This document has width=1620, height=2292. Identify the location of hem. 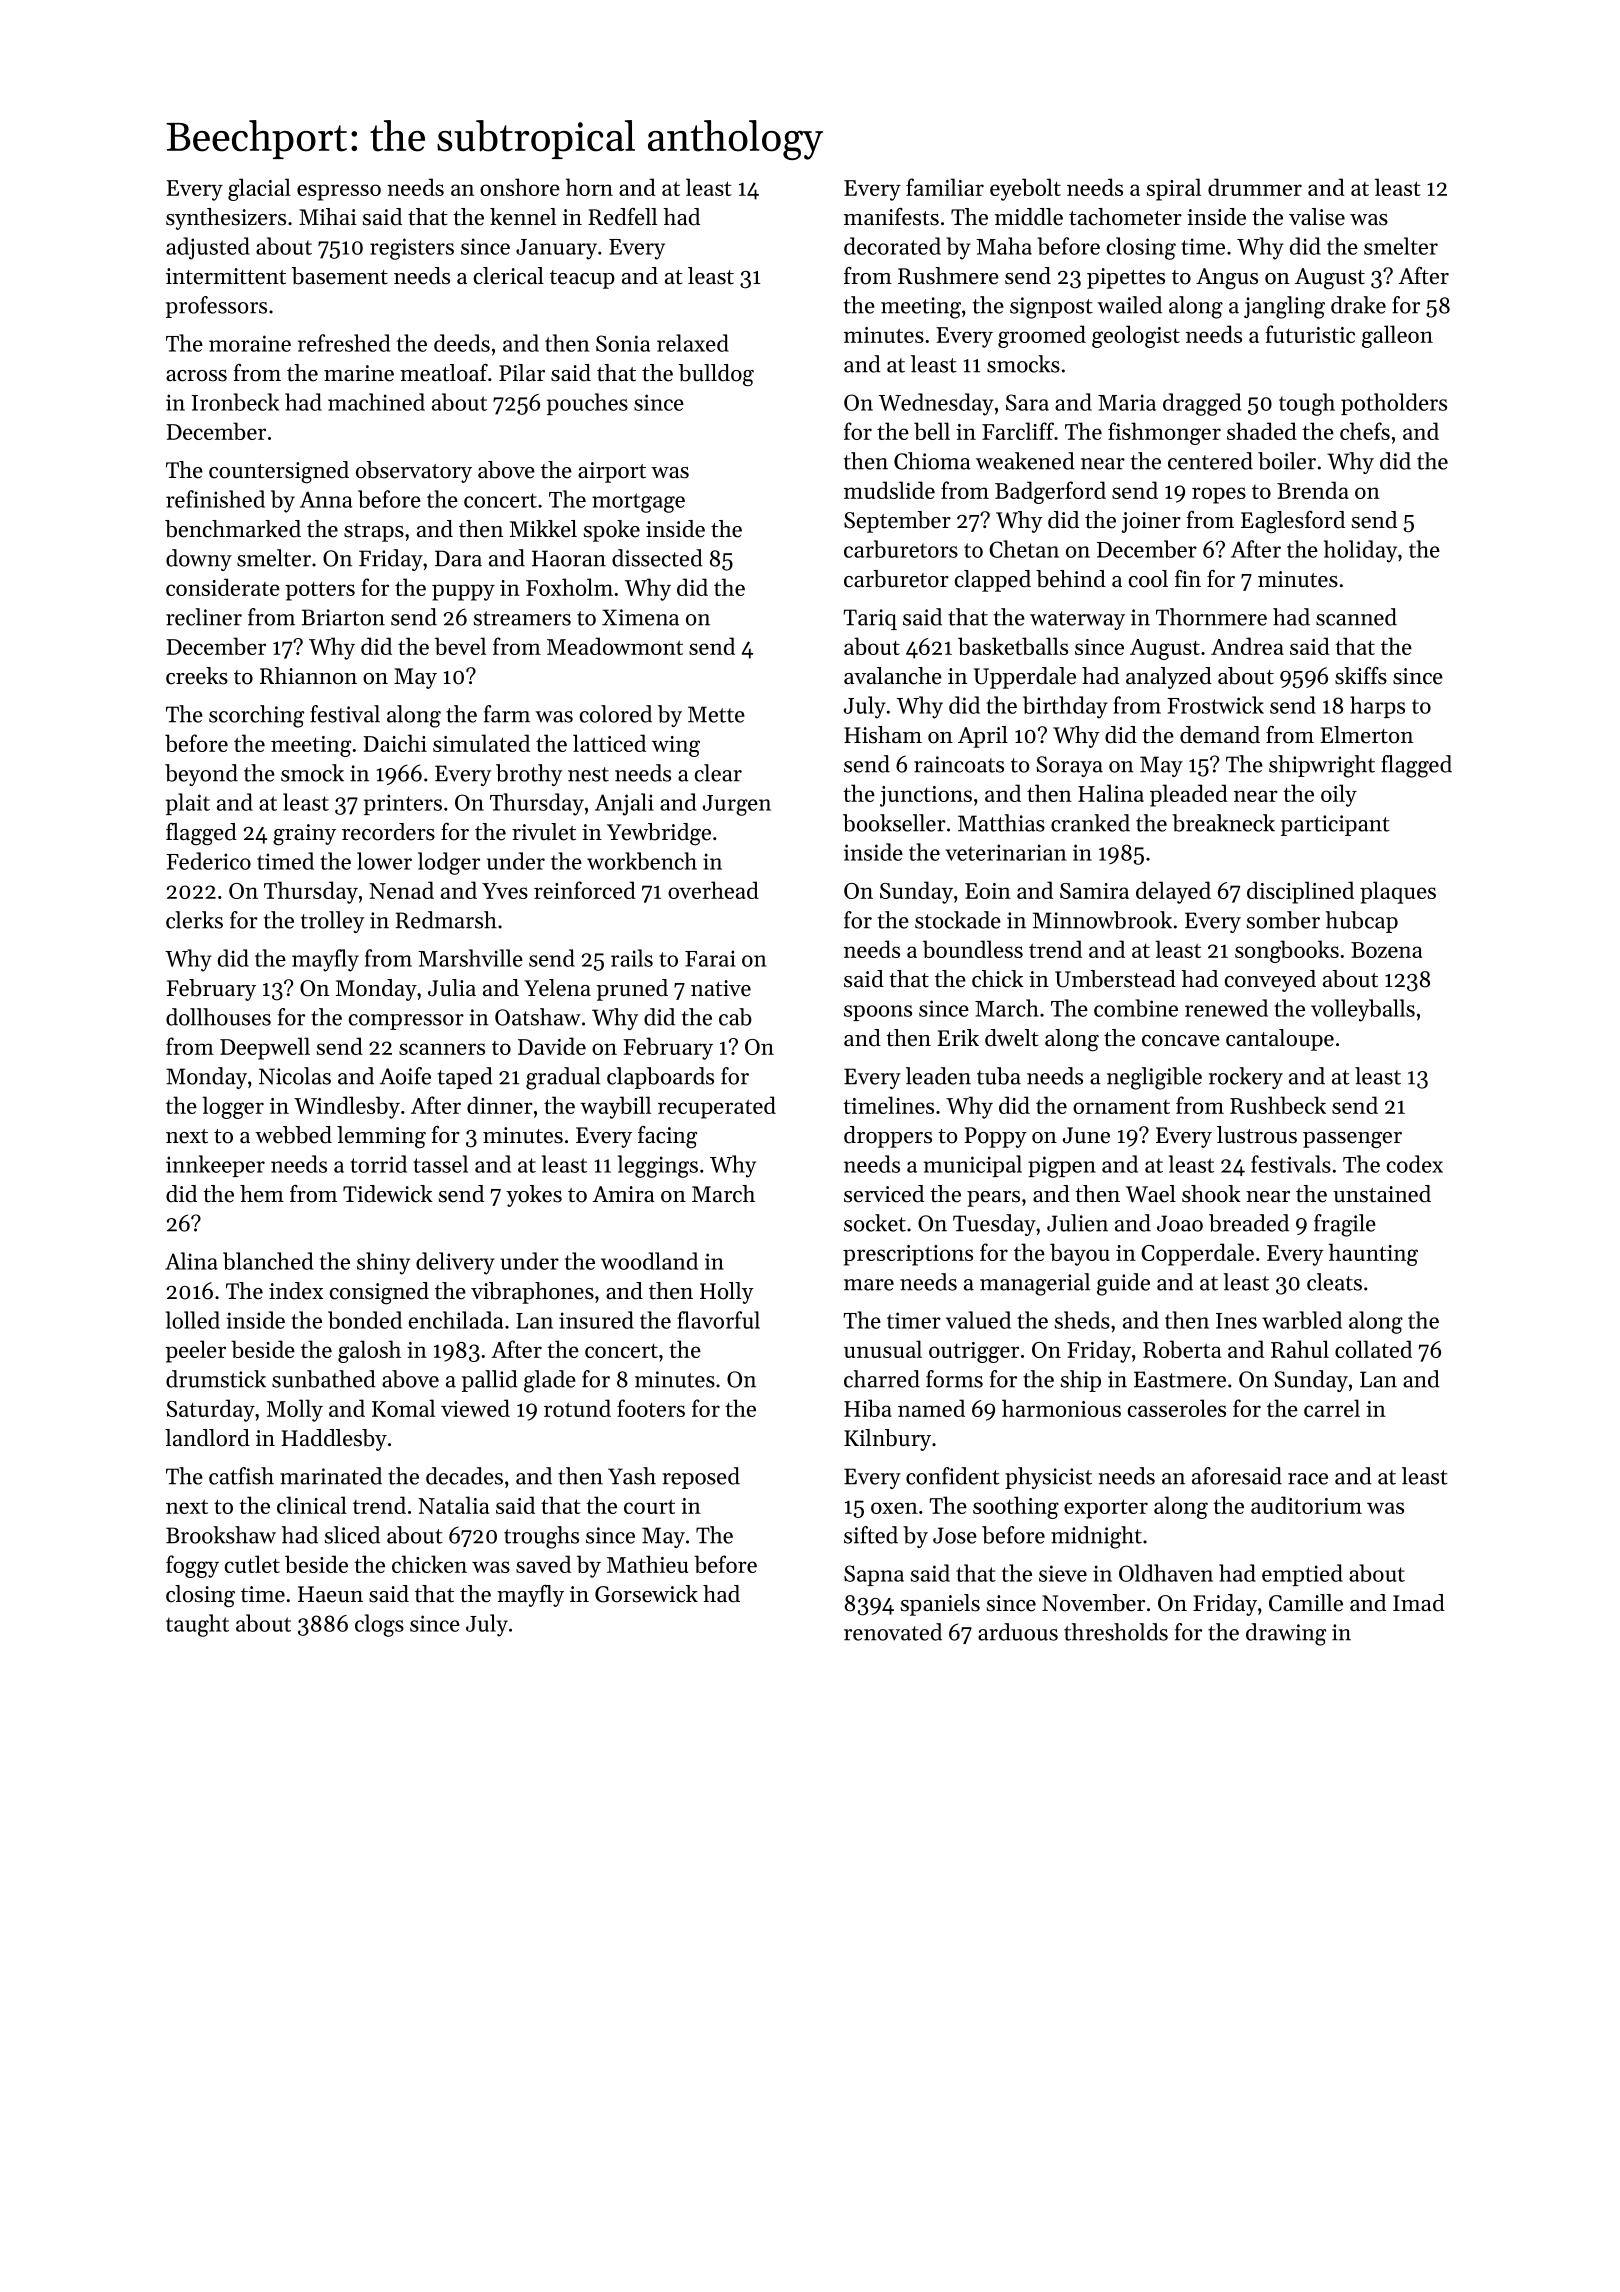
(262, 1194).
